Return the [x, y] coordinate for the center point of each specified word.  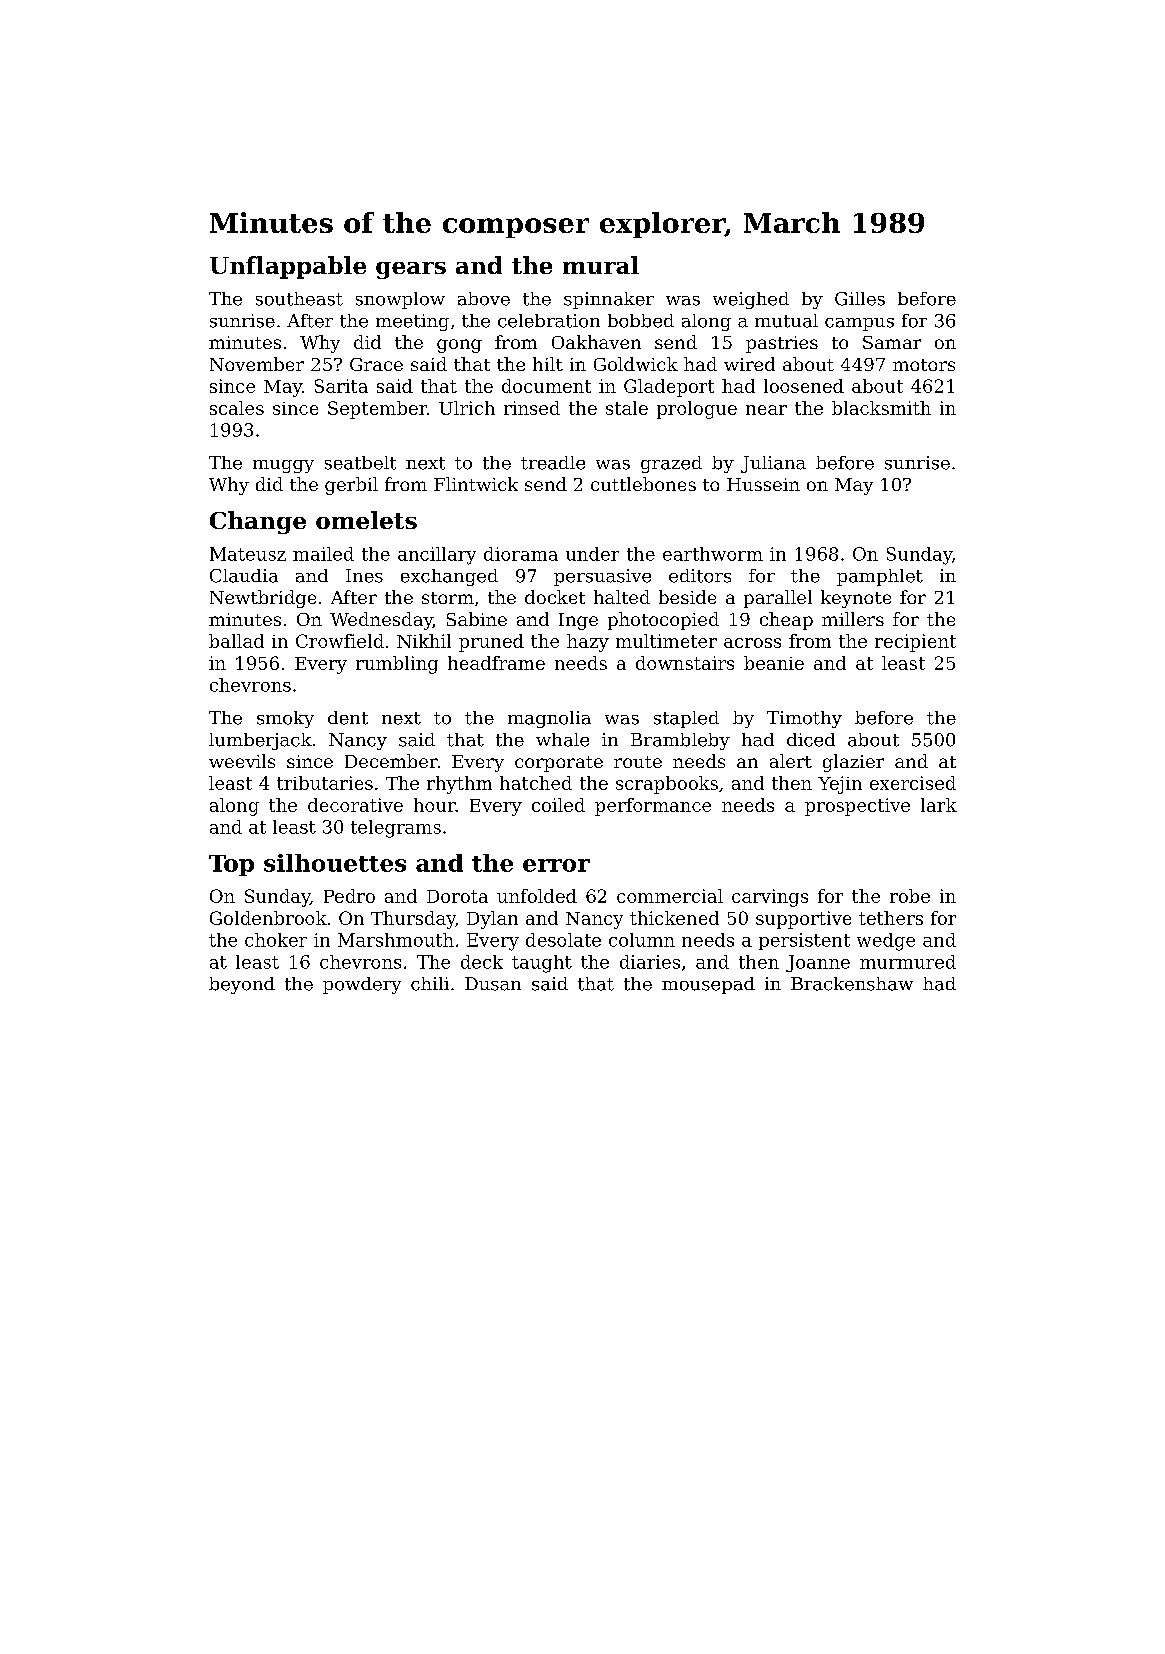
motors [924, 365]
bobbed [641, 321]
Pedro [349, 896]
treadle [553, 463]
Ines [364, 576]
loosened [804, 386]
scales [237, 408]
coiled [558, 805]
